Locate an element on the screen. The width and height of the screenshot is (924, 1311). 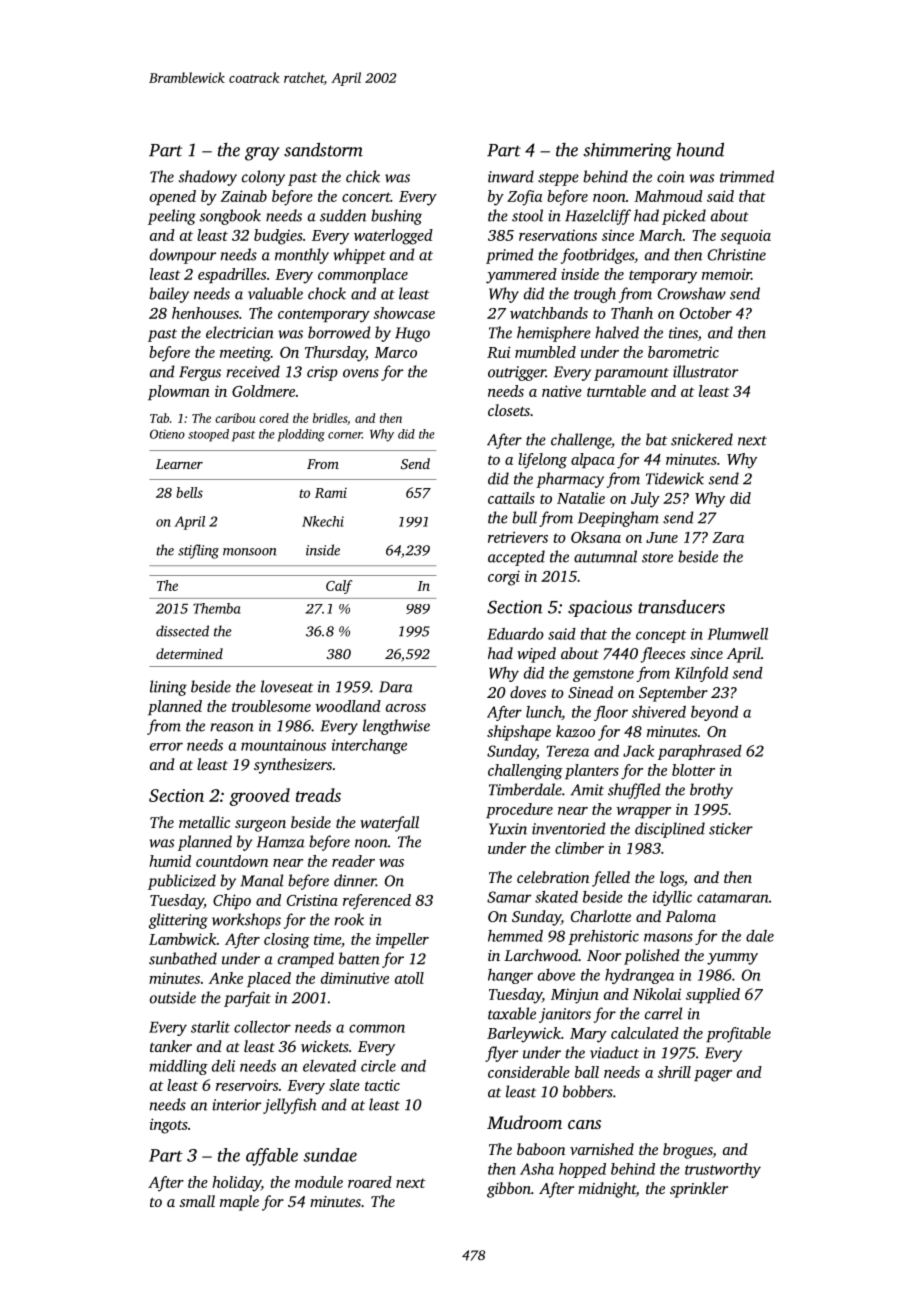
cored is located at coordinates (274, 418).
